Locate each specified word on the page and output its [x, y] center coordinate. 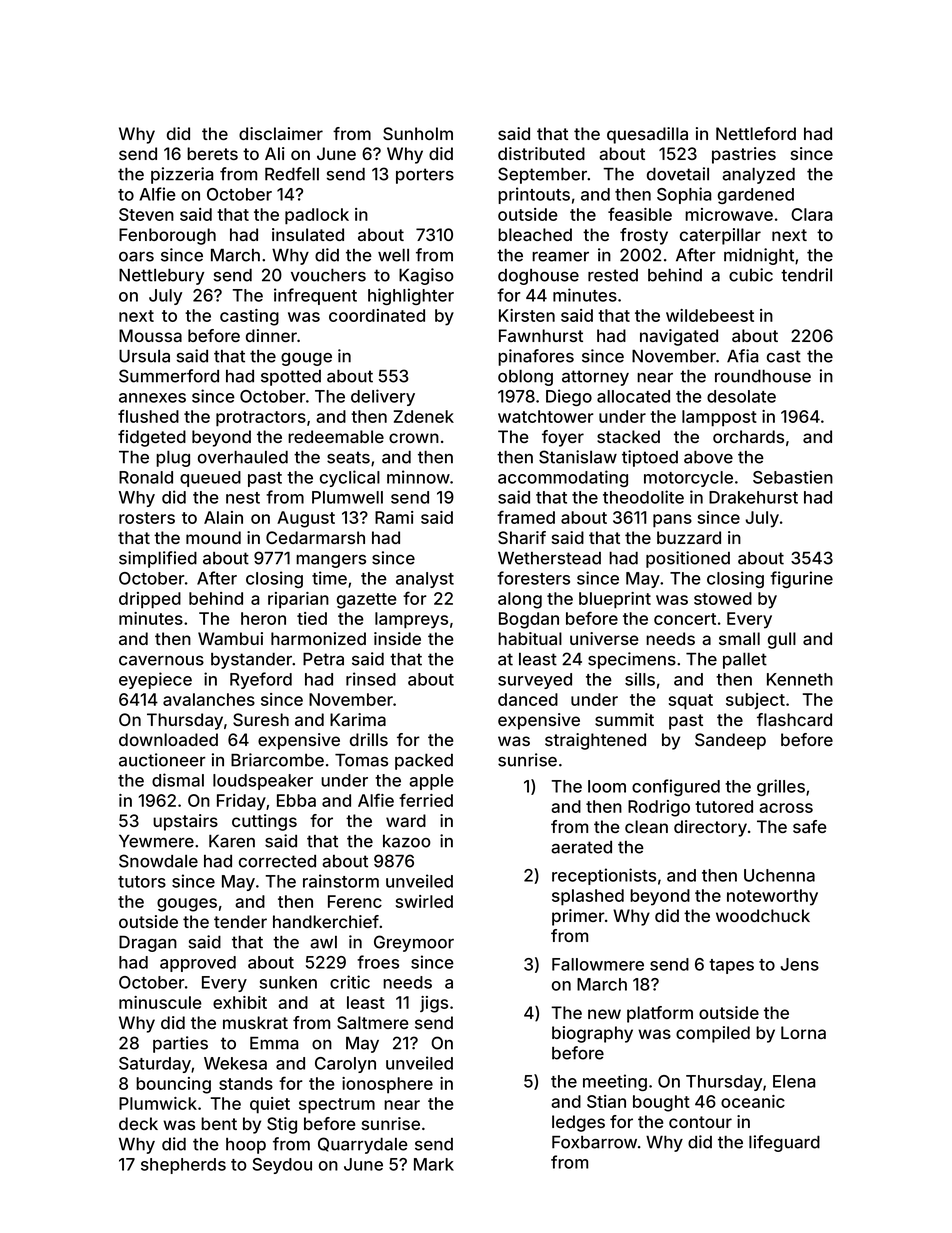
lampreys [411, 620]
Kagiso [426, 276]
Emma [274, 1043]
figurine [801, 579]
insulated [308, 234]
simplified [158, 559]
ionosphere [387, 1085]
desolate [741, 396]
